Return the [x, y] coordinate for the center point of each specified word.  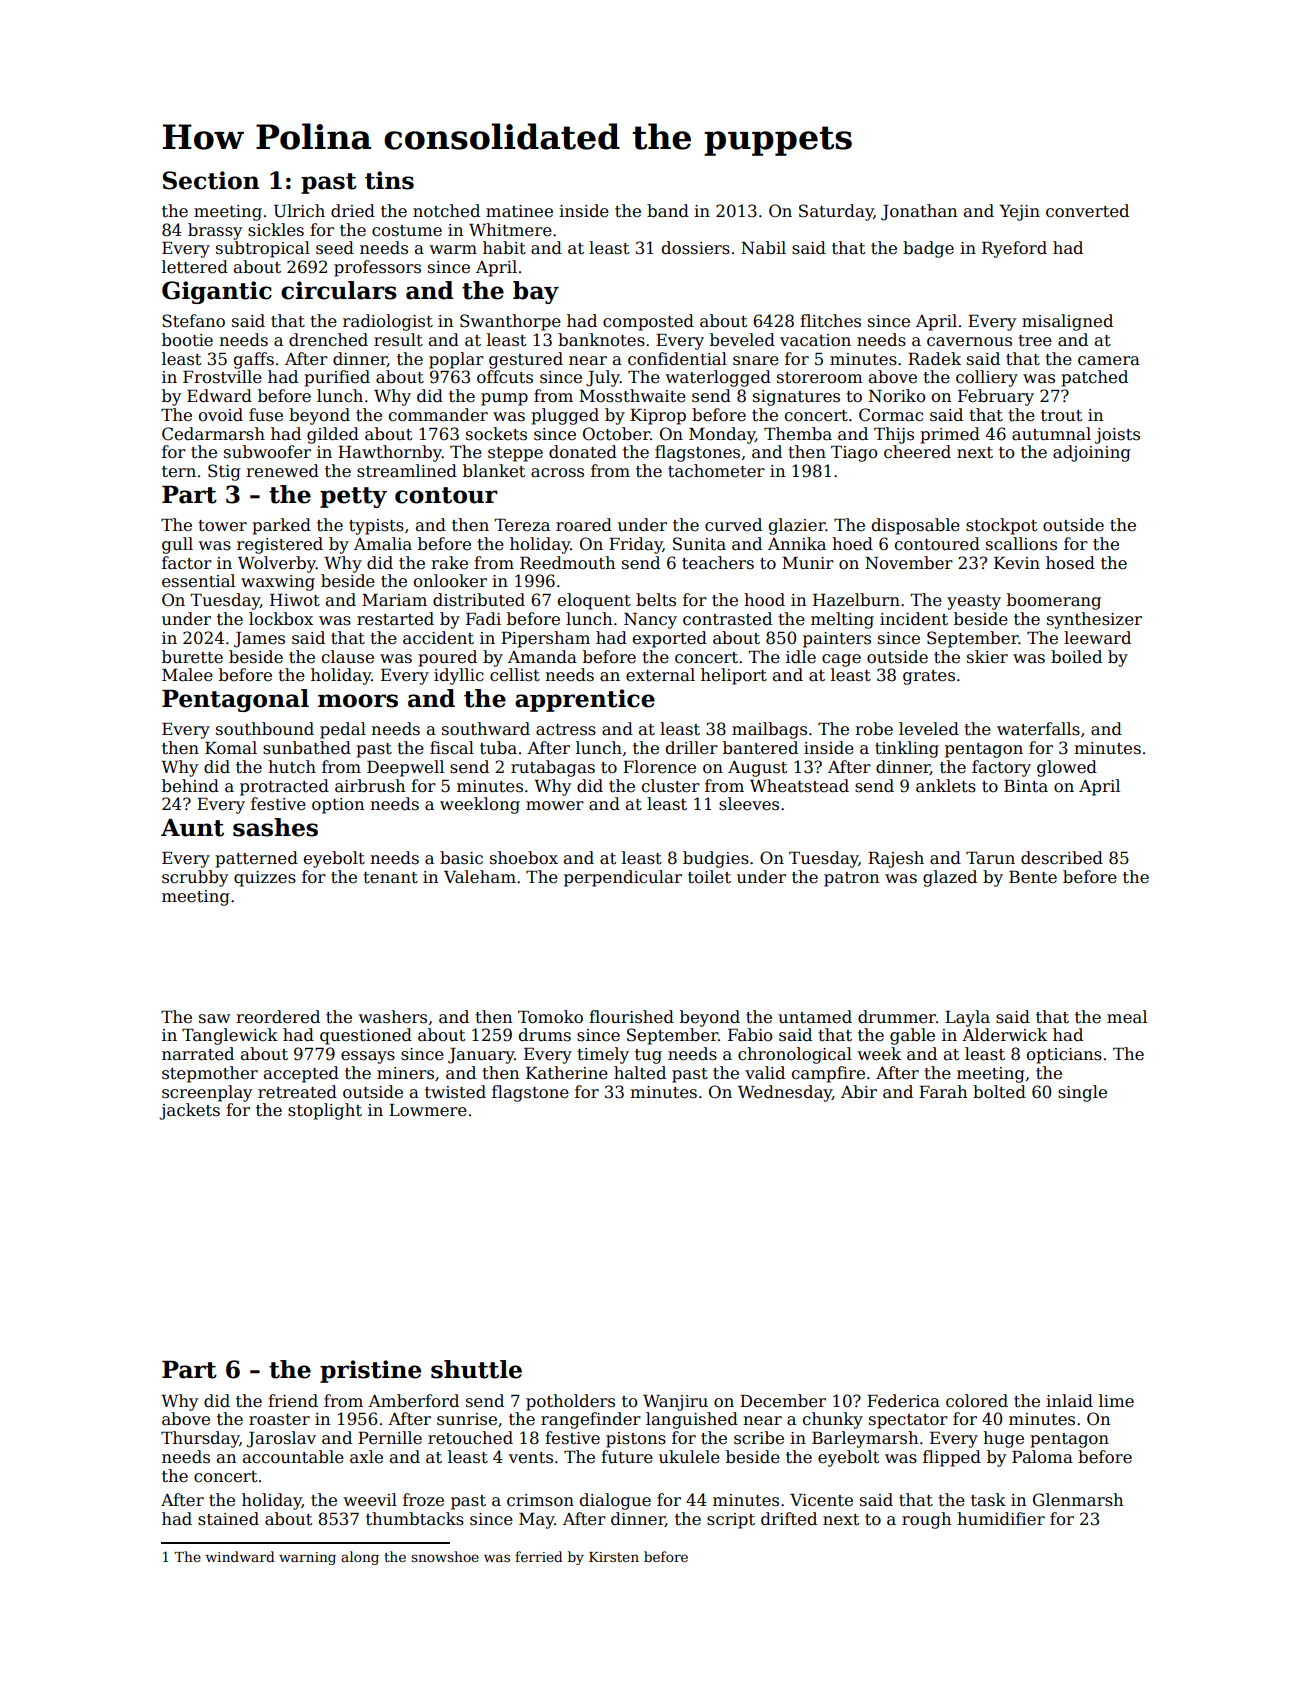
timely [603, 1055]
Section [211, 180]
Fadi [483, 619]
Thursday [200, 1439]
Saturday [836, 212]
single [1082, 1093]
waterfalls [1038, 729]
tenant [390, 878]
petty [353, 497]
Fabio [750, 1035]
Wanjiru [675, 1403]
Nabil [763, 248]
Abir [859, 1091]
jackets [189, 1111]
